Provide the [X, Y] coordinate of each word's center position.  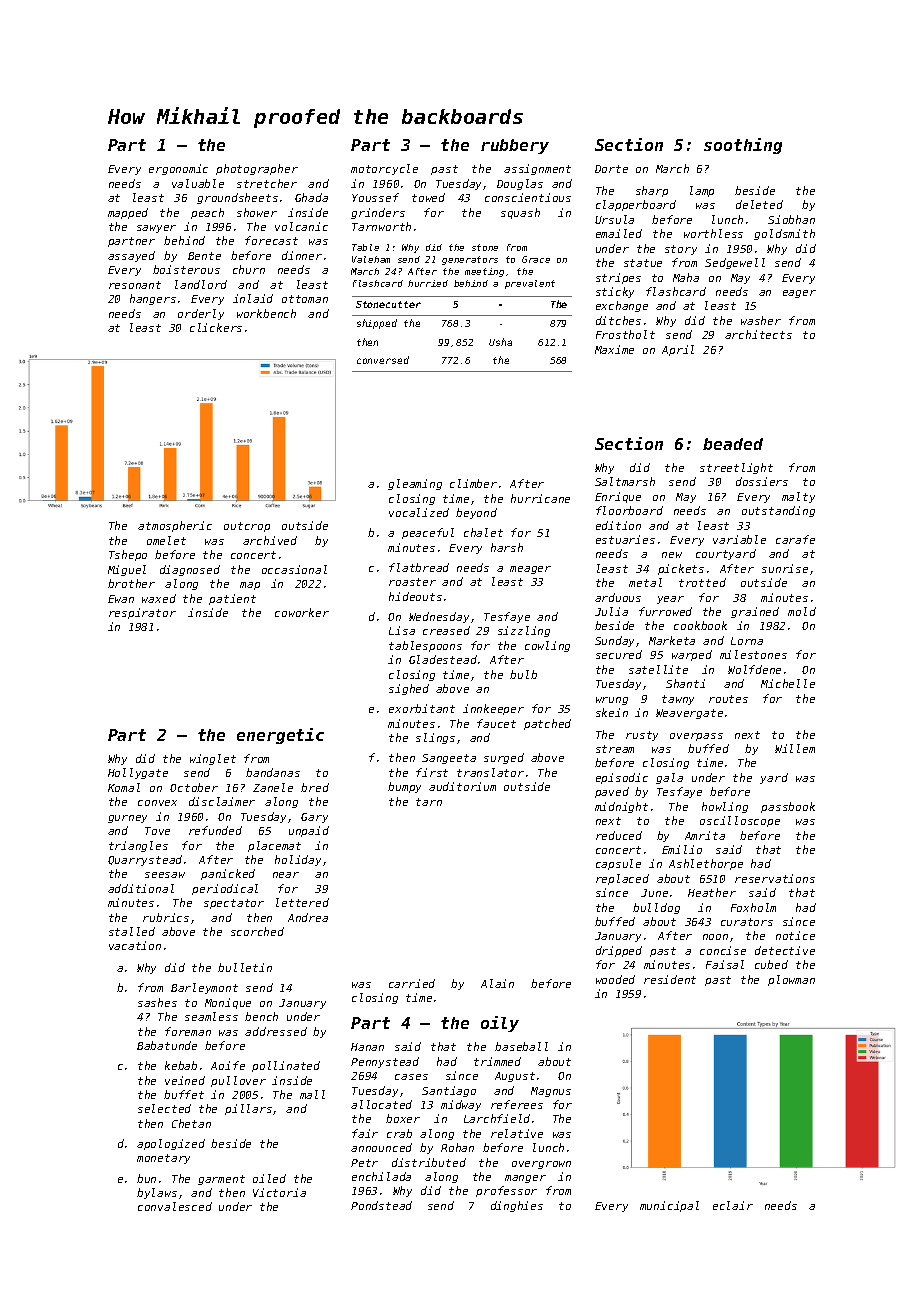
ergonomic [178, 169]
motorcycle [384, 169]
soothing [743, 146]
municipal [669, 1206]
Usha [500, 342]
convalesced [175, 1206]
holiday [298, 860]
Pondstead [381, 1205]
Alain [497, 983]
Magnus [551, 1092]
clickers [216, 327]
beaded [733, 444]
